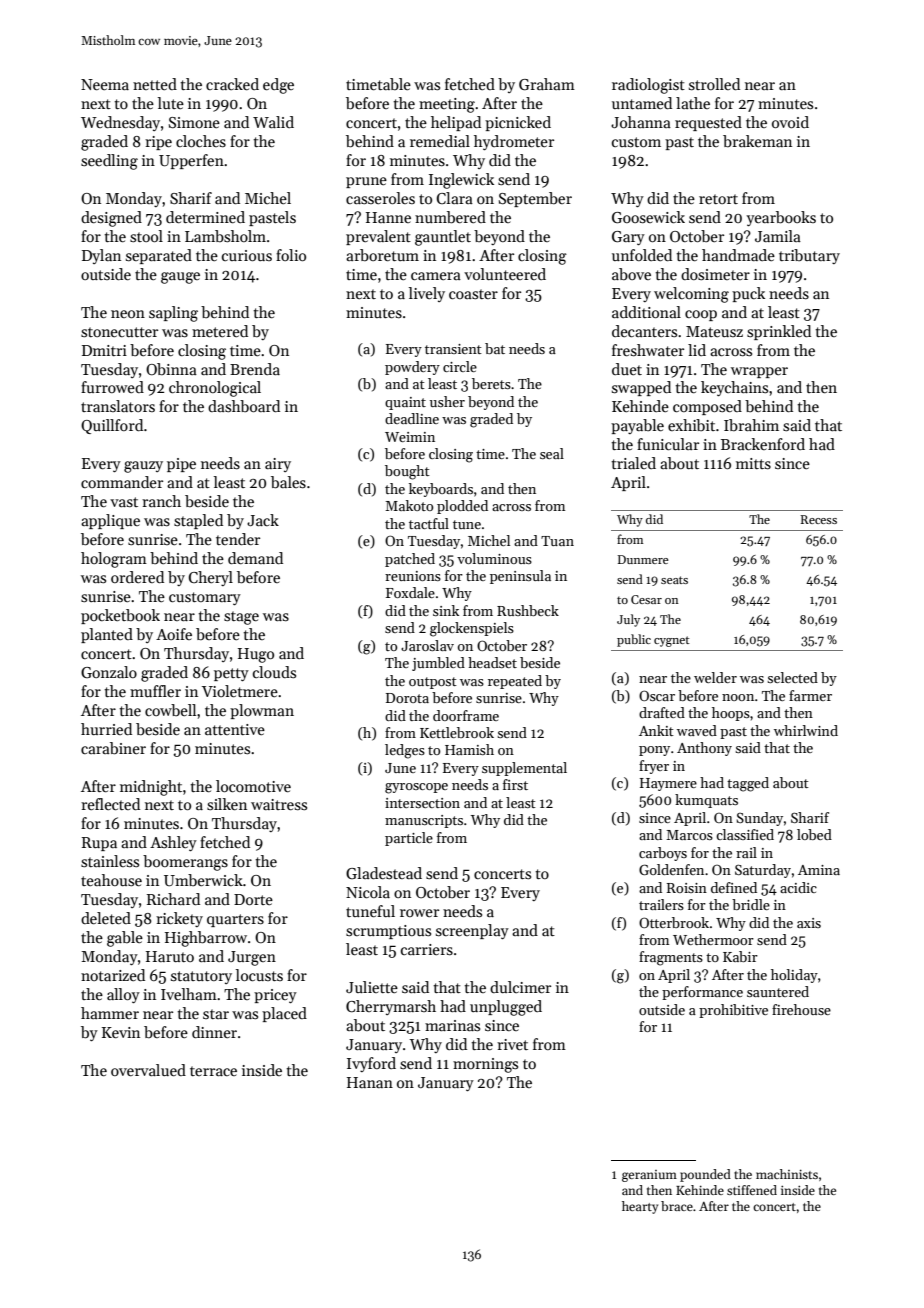  I want to click on cracked, so click(232, 84).
